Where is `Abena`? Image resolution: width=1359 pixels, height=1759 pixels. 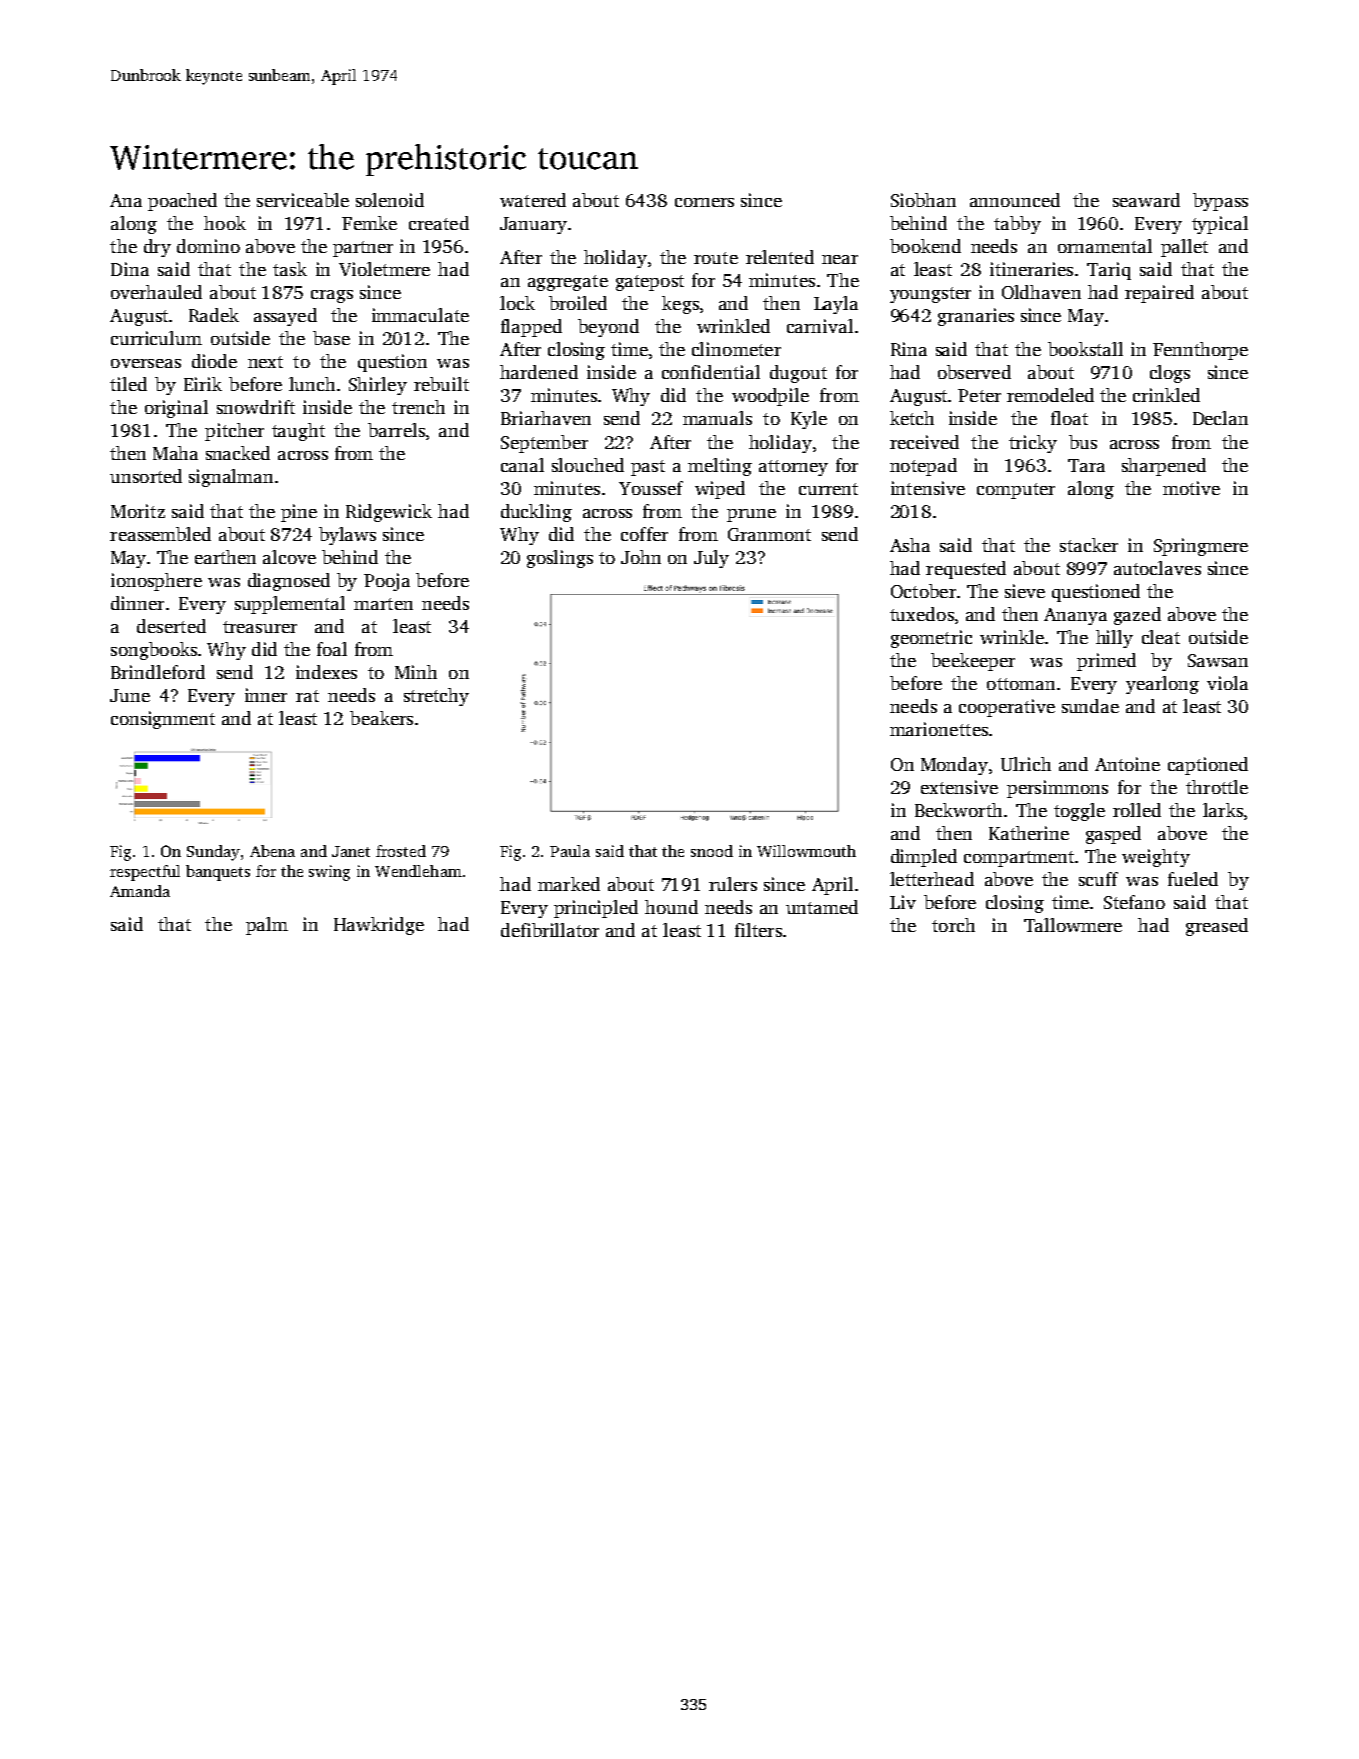 Abena is located at coordinates (272, 851).
